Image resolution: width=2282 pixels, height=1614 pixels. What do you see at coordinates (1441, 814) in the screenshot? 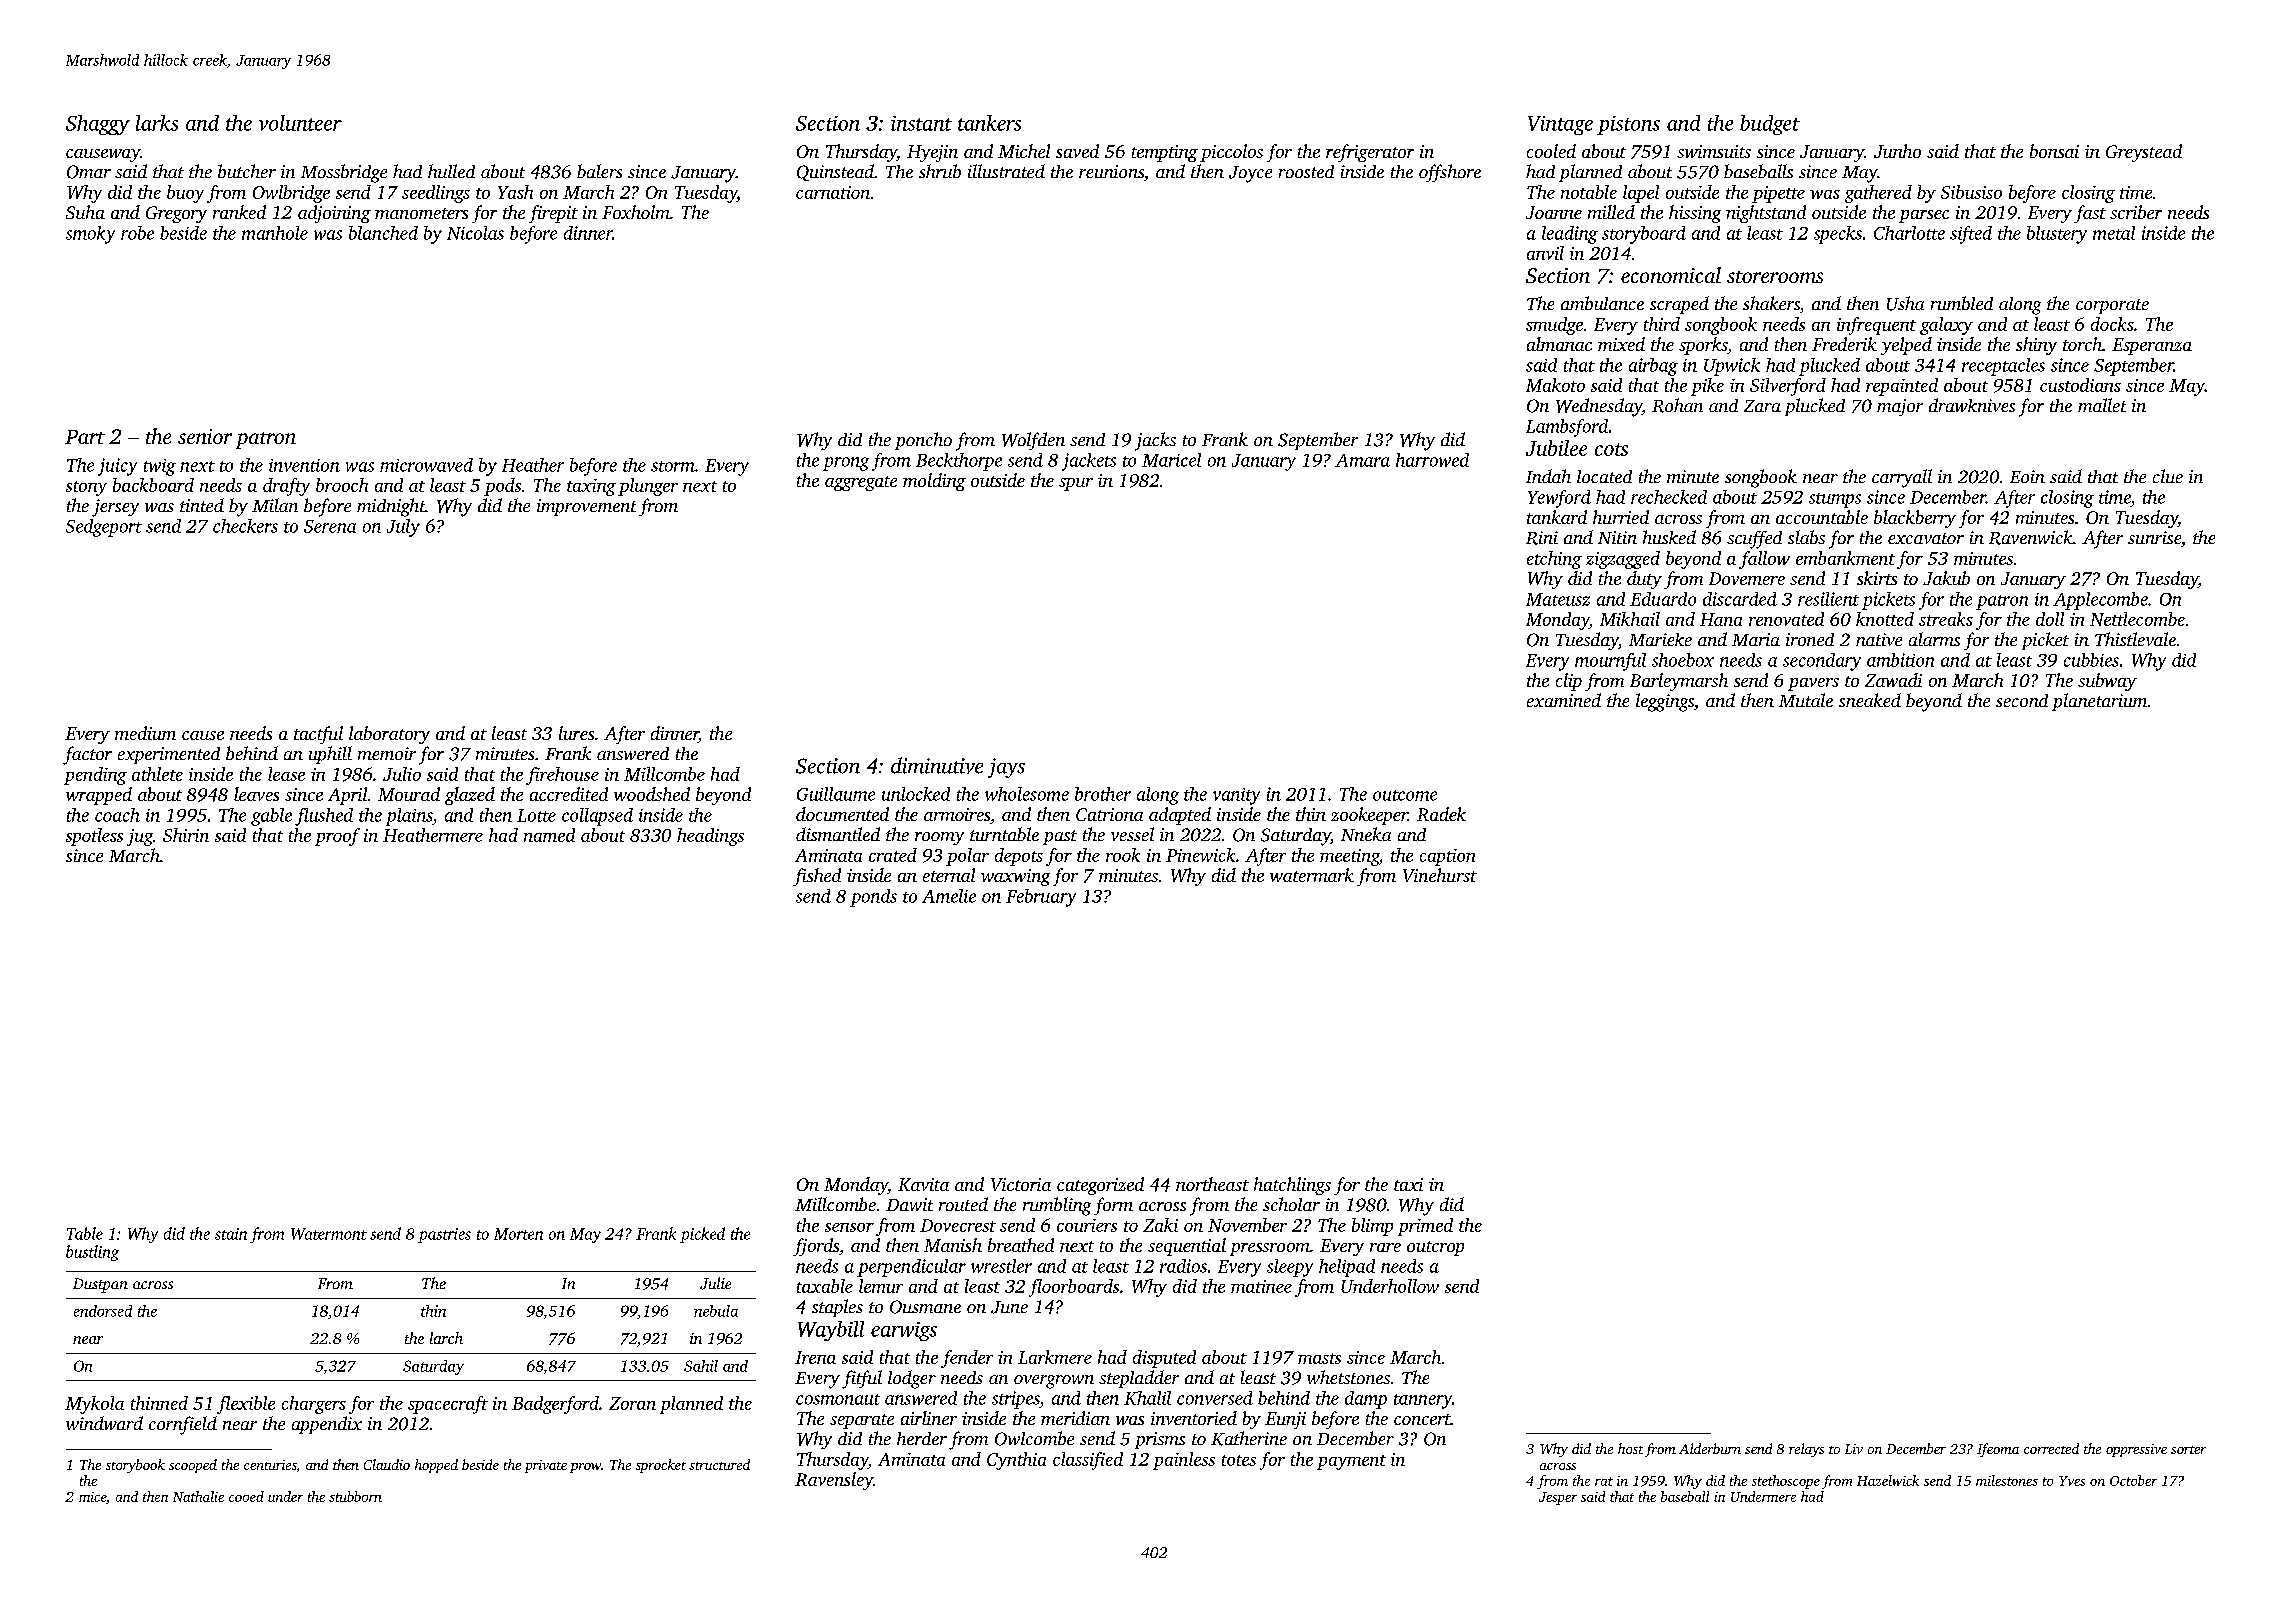
I see `Radek` at bounding box center [1441, 814].
